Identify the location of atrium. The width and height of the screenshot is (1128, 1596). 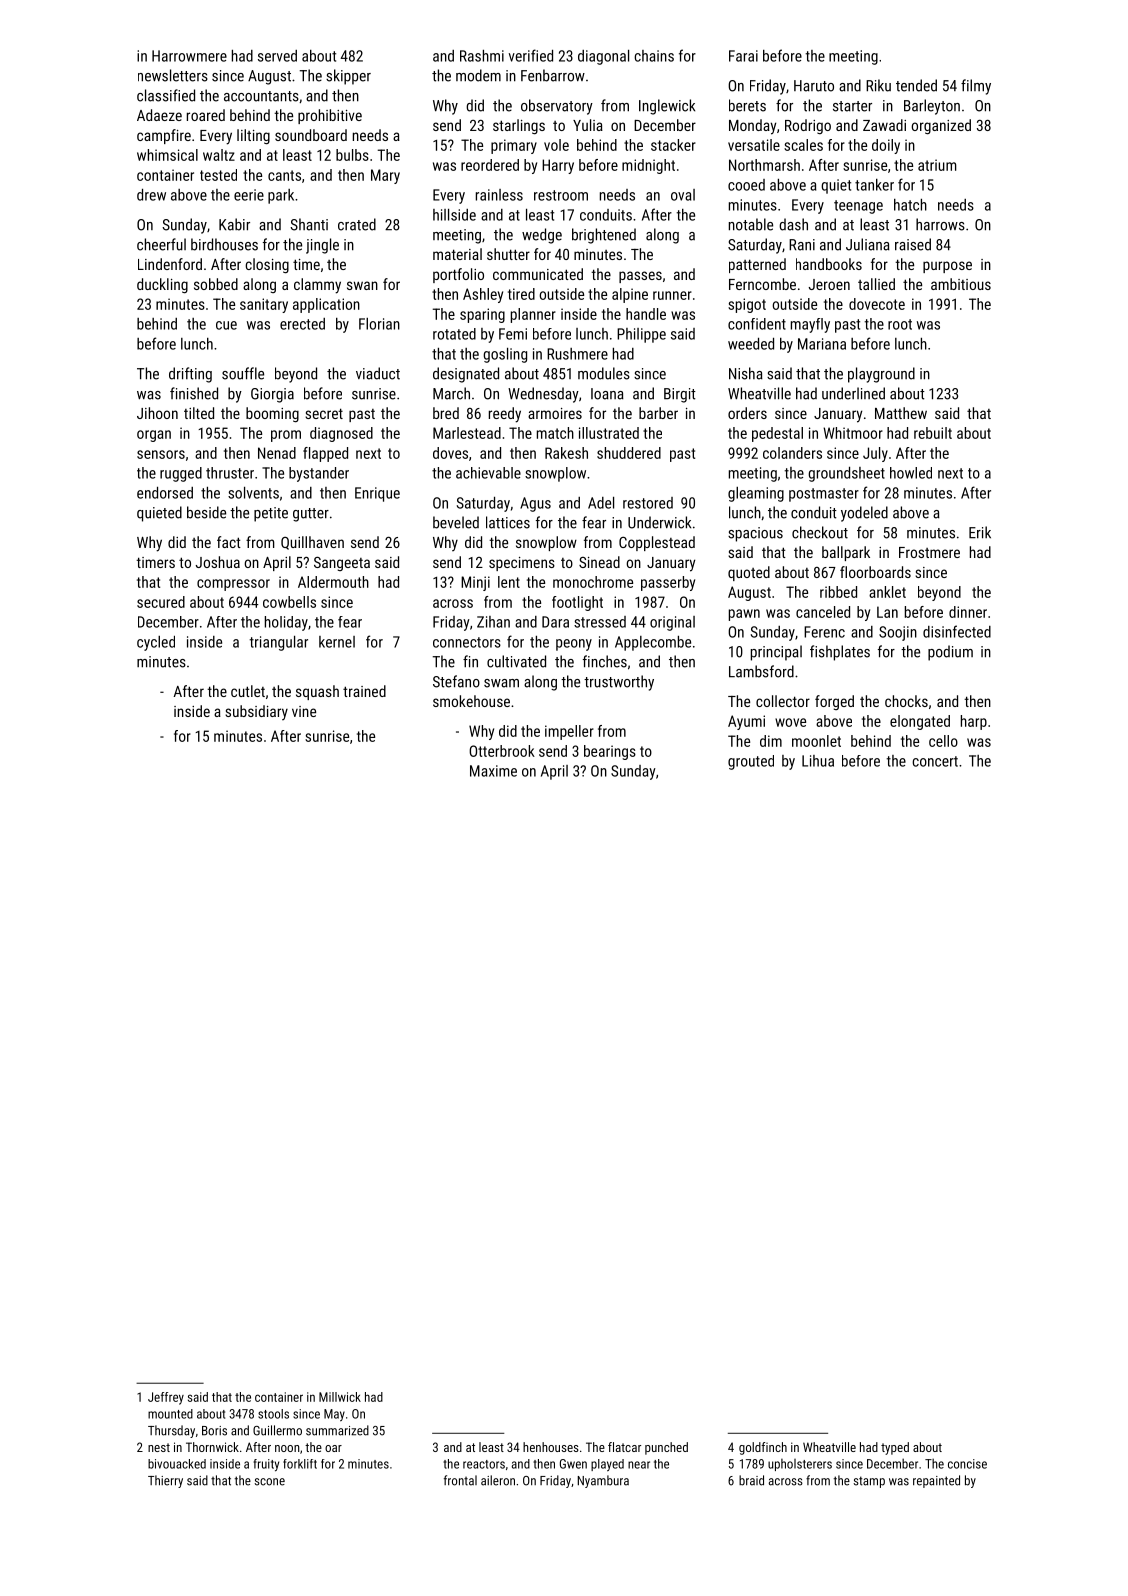
(937, 165).
